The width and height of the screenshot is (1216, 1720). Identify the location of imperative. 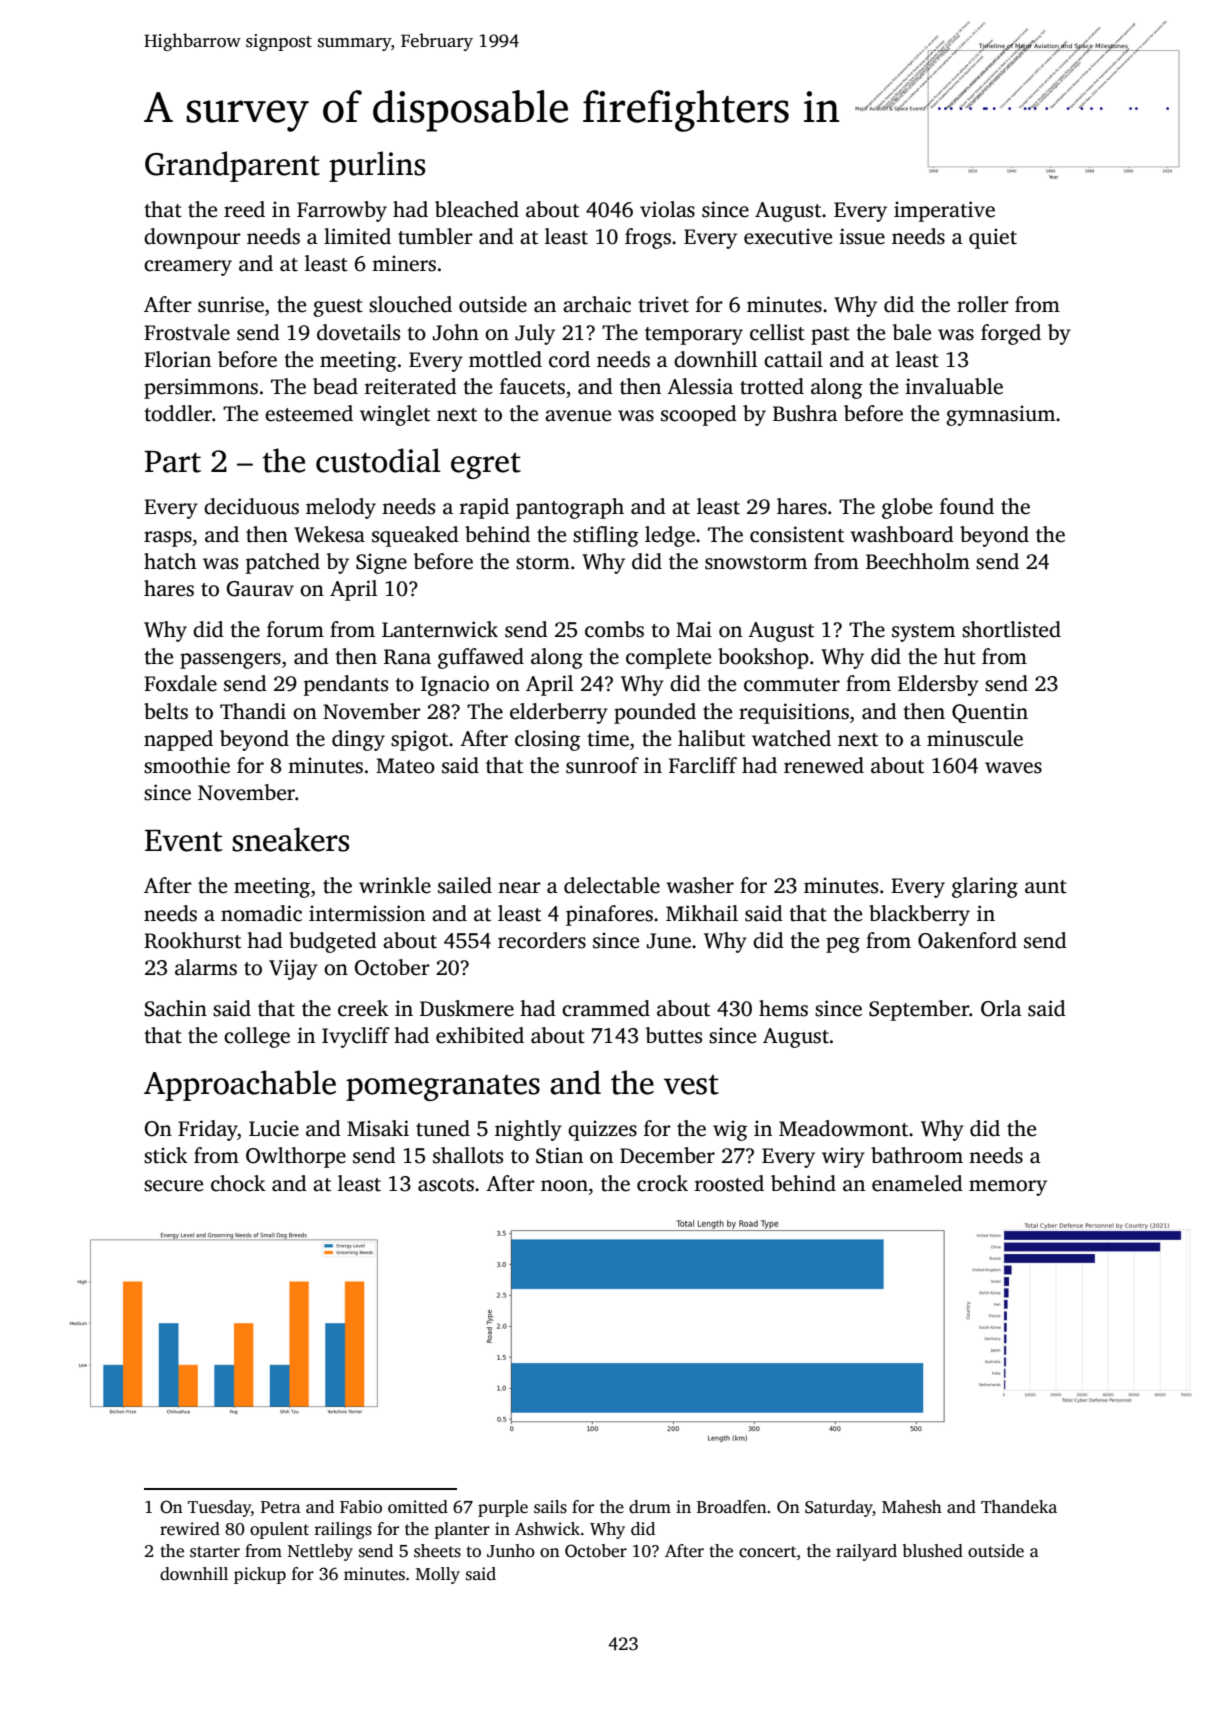
(944, 211).
